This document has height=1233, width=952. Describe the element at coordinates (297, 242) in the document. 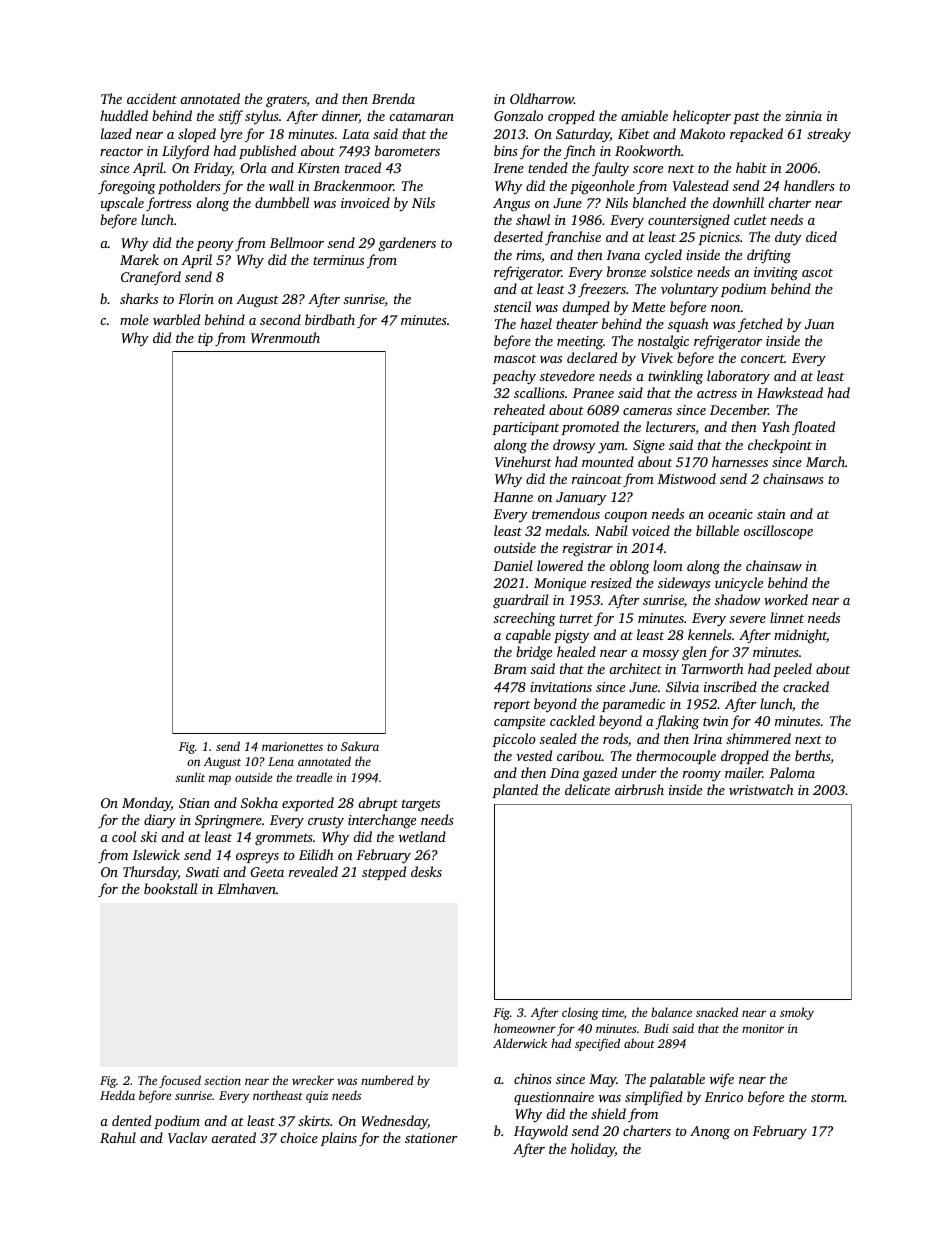

I see `Bellmoor` at that location.
